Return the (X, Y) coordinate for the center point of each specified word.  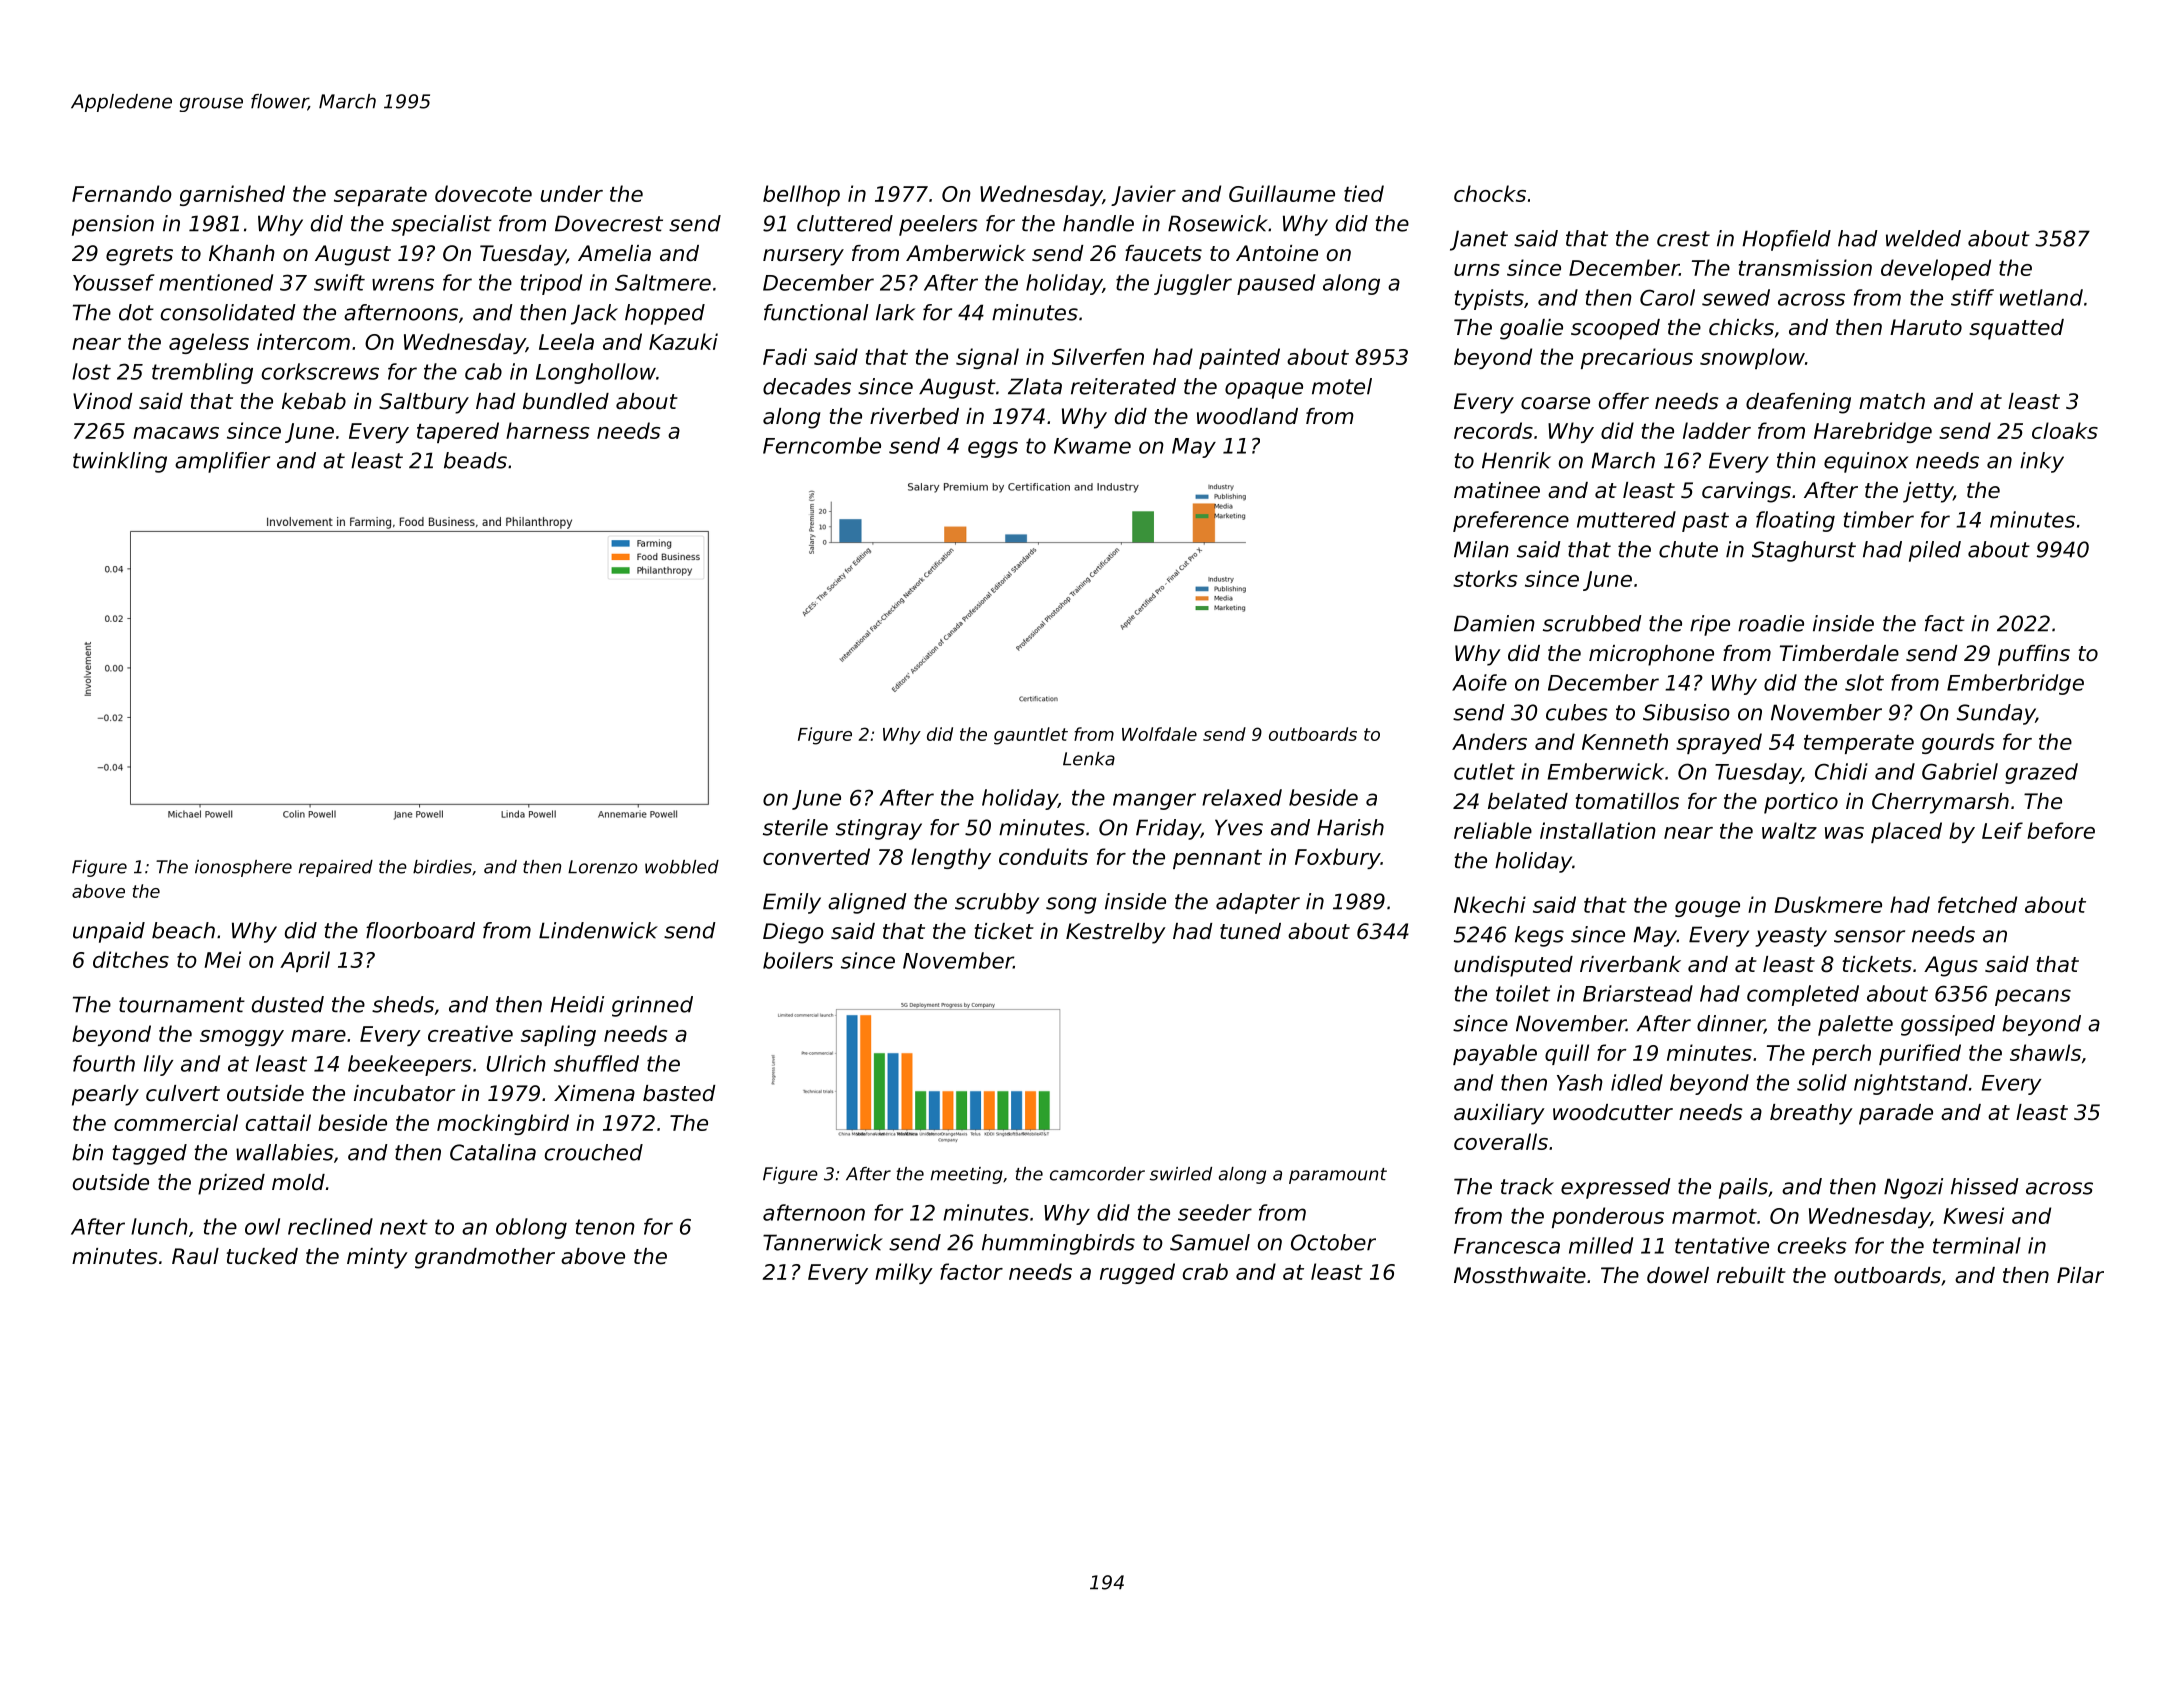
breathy (1811, 1114)
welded (1923, 238)
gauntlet (1031, 736)
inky (2042, 462)
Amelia (614, 253)
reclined (330, 1226)
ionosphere (243, 868)
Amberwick (966, 253)
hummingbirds (1058, 1244)
